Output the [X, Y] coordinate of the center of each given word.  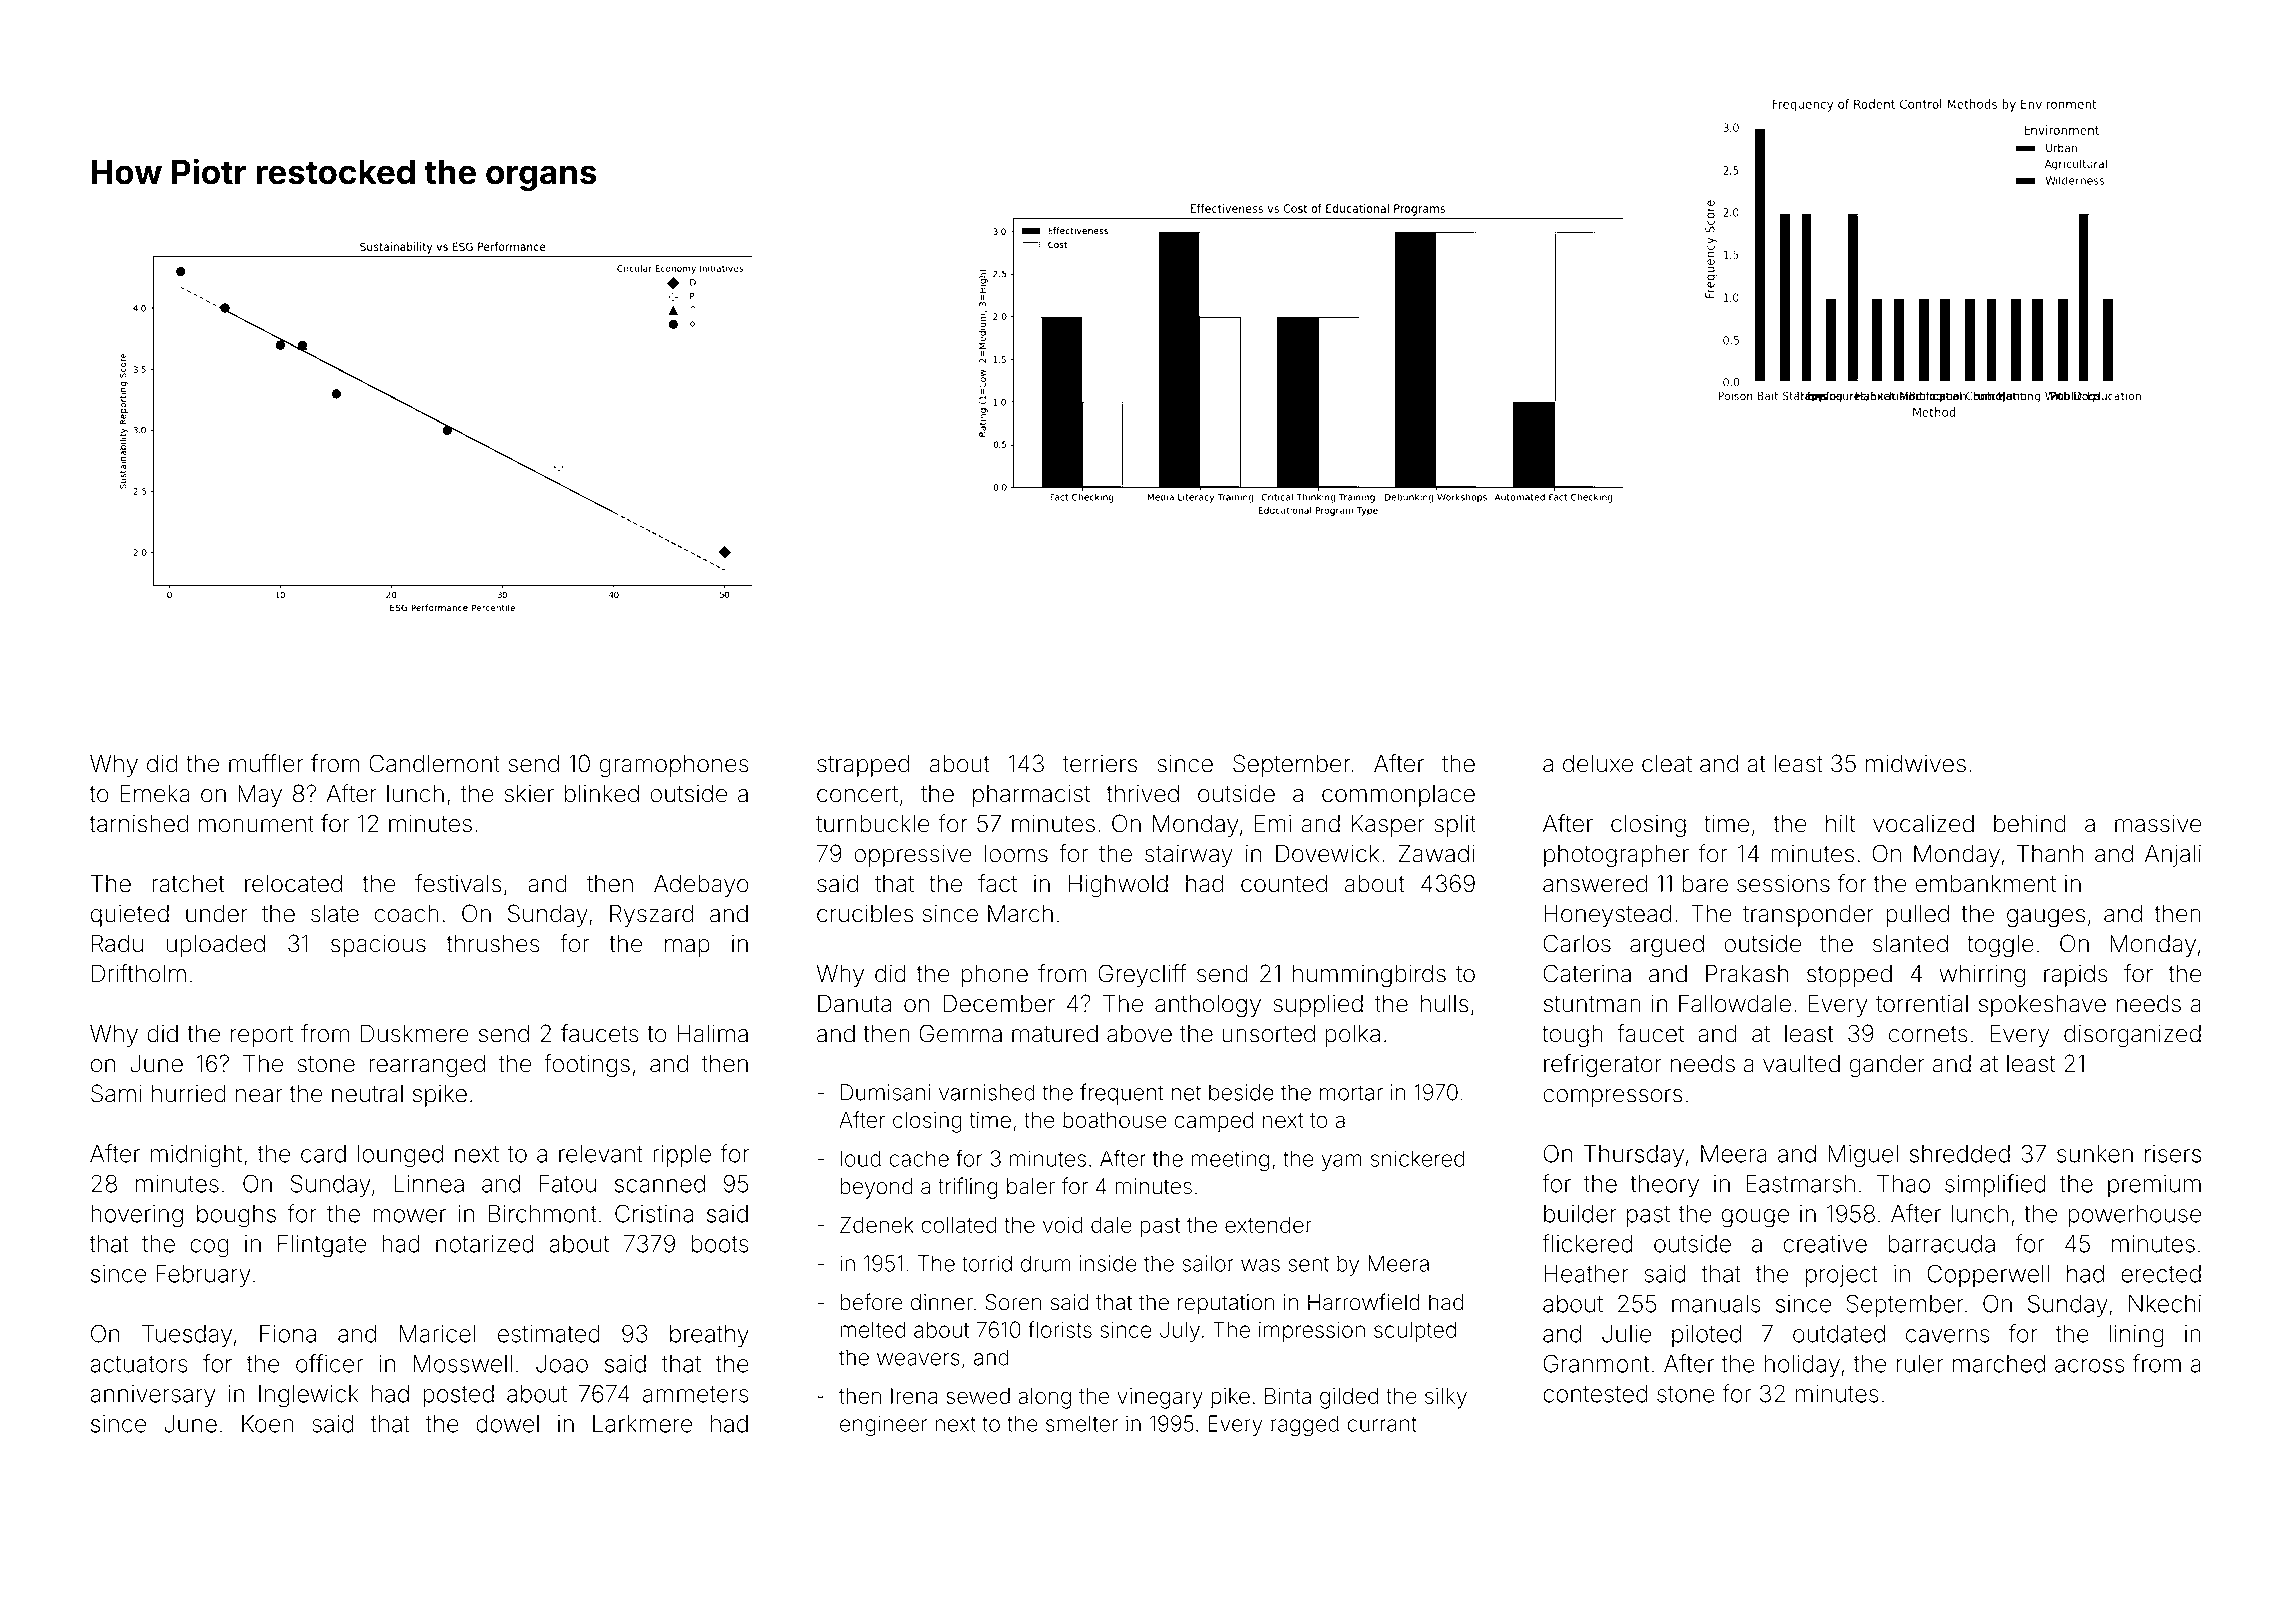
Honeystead [1607, 916]
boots [720, 1244]
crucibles [865, 914]
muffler [266, 763]
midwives [1916, 764]
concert [857, 794]
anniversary [152, 1396]
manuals [1716, 1304]
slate [335, 914]
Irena [914, 1396]
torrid [987, 1263]
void [1063, 1225]
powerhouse [2135, 1216]
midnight [196, 1156]
